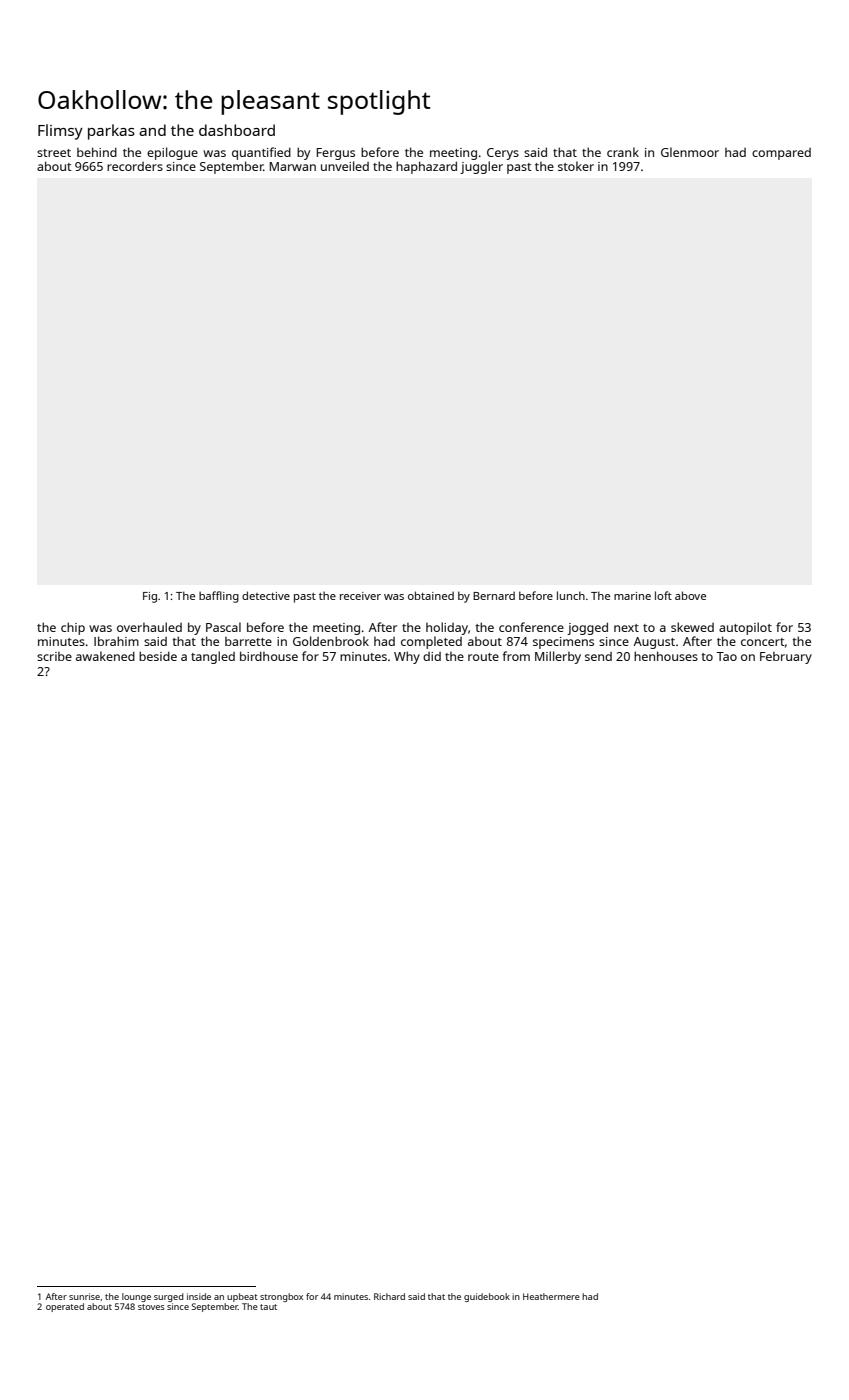 This screenshot has width=849, height=1400. What do you see at coordinates (690, 152) in the screenshot?
I see `Glenmoor` at bounding box center [690, 152].
